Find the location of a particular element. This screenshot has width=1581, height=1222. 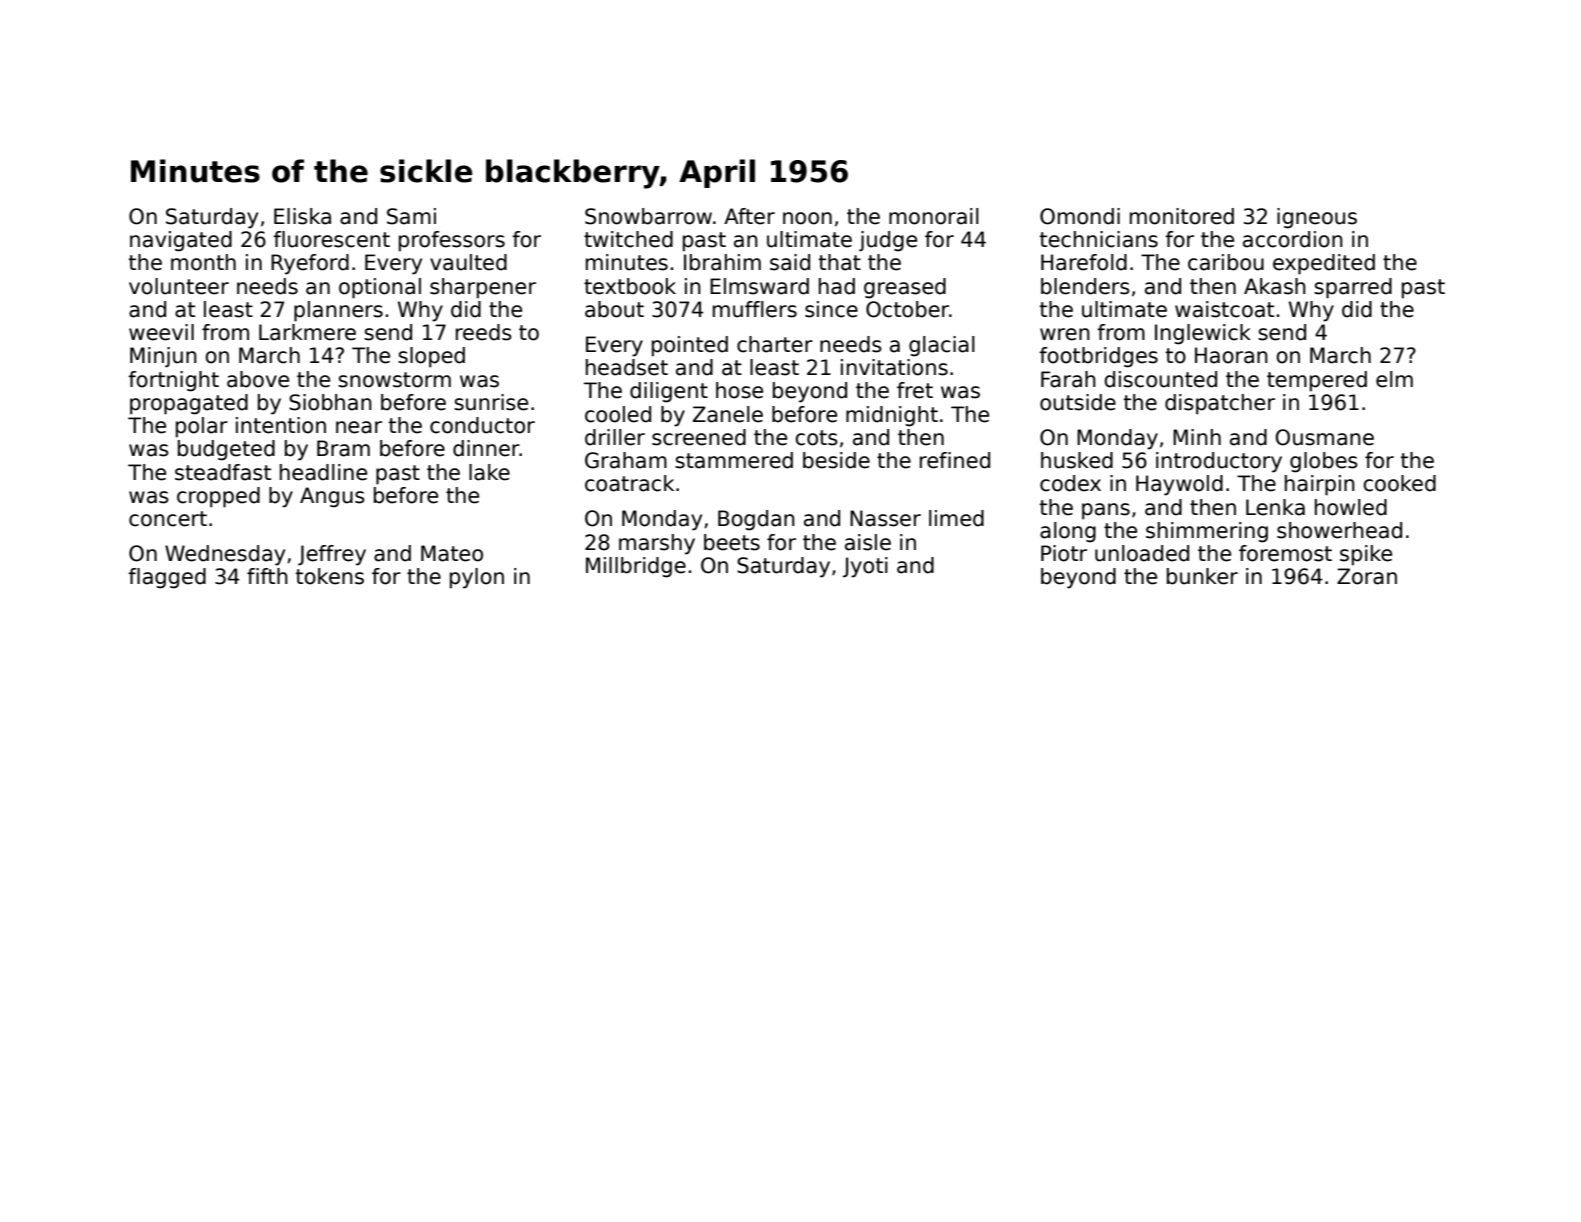

blenders is located at coordinates (1085, 286).
